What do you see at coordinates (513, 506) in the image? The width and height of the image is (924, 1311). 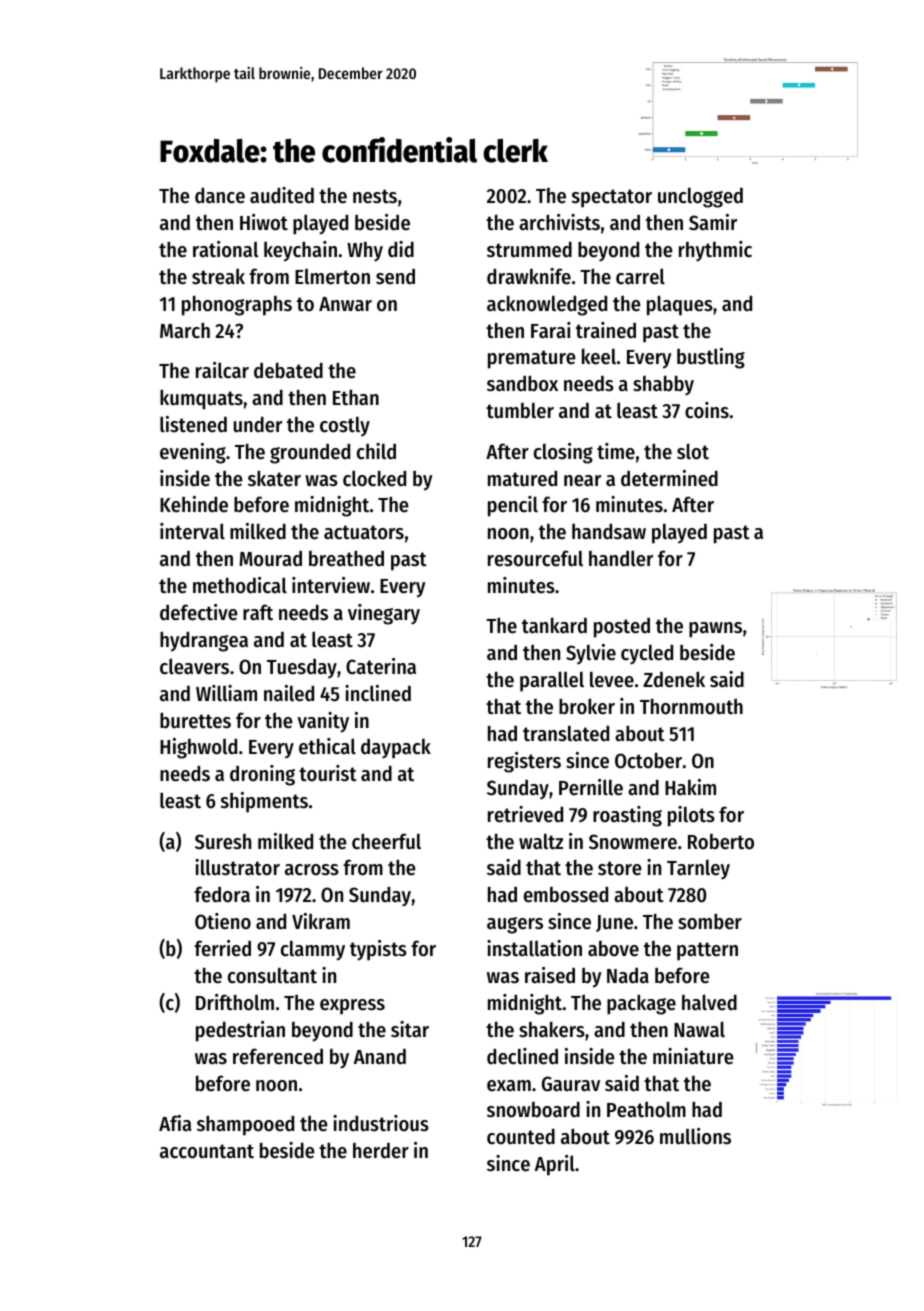 I see `pencil` at bounding box center [513, 506].
